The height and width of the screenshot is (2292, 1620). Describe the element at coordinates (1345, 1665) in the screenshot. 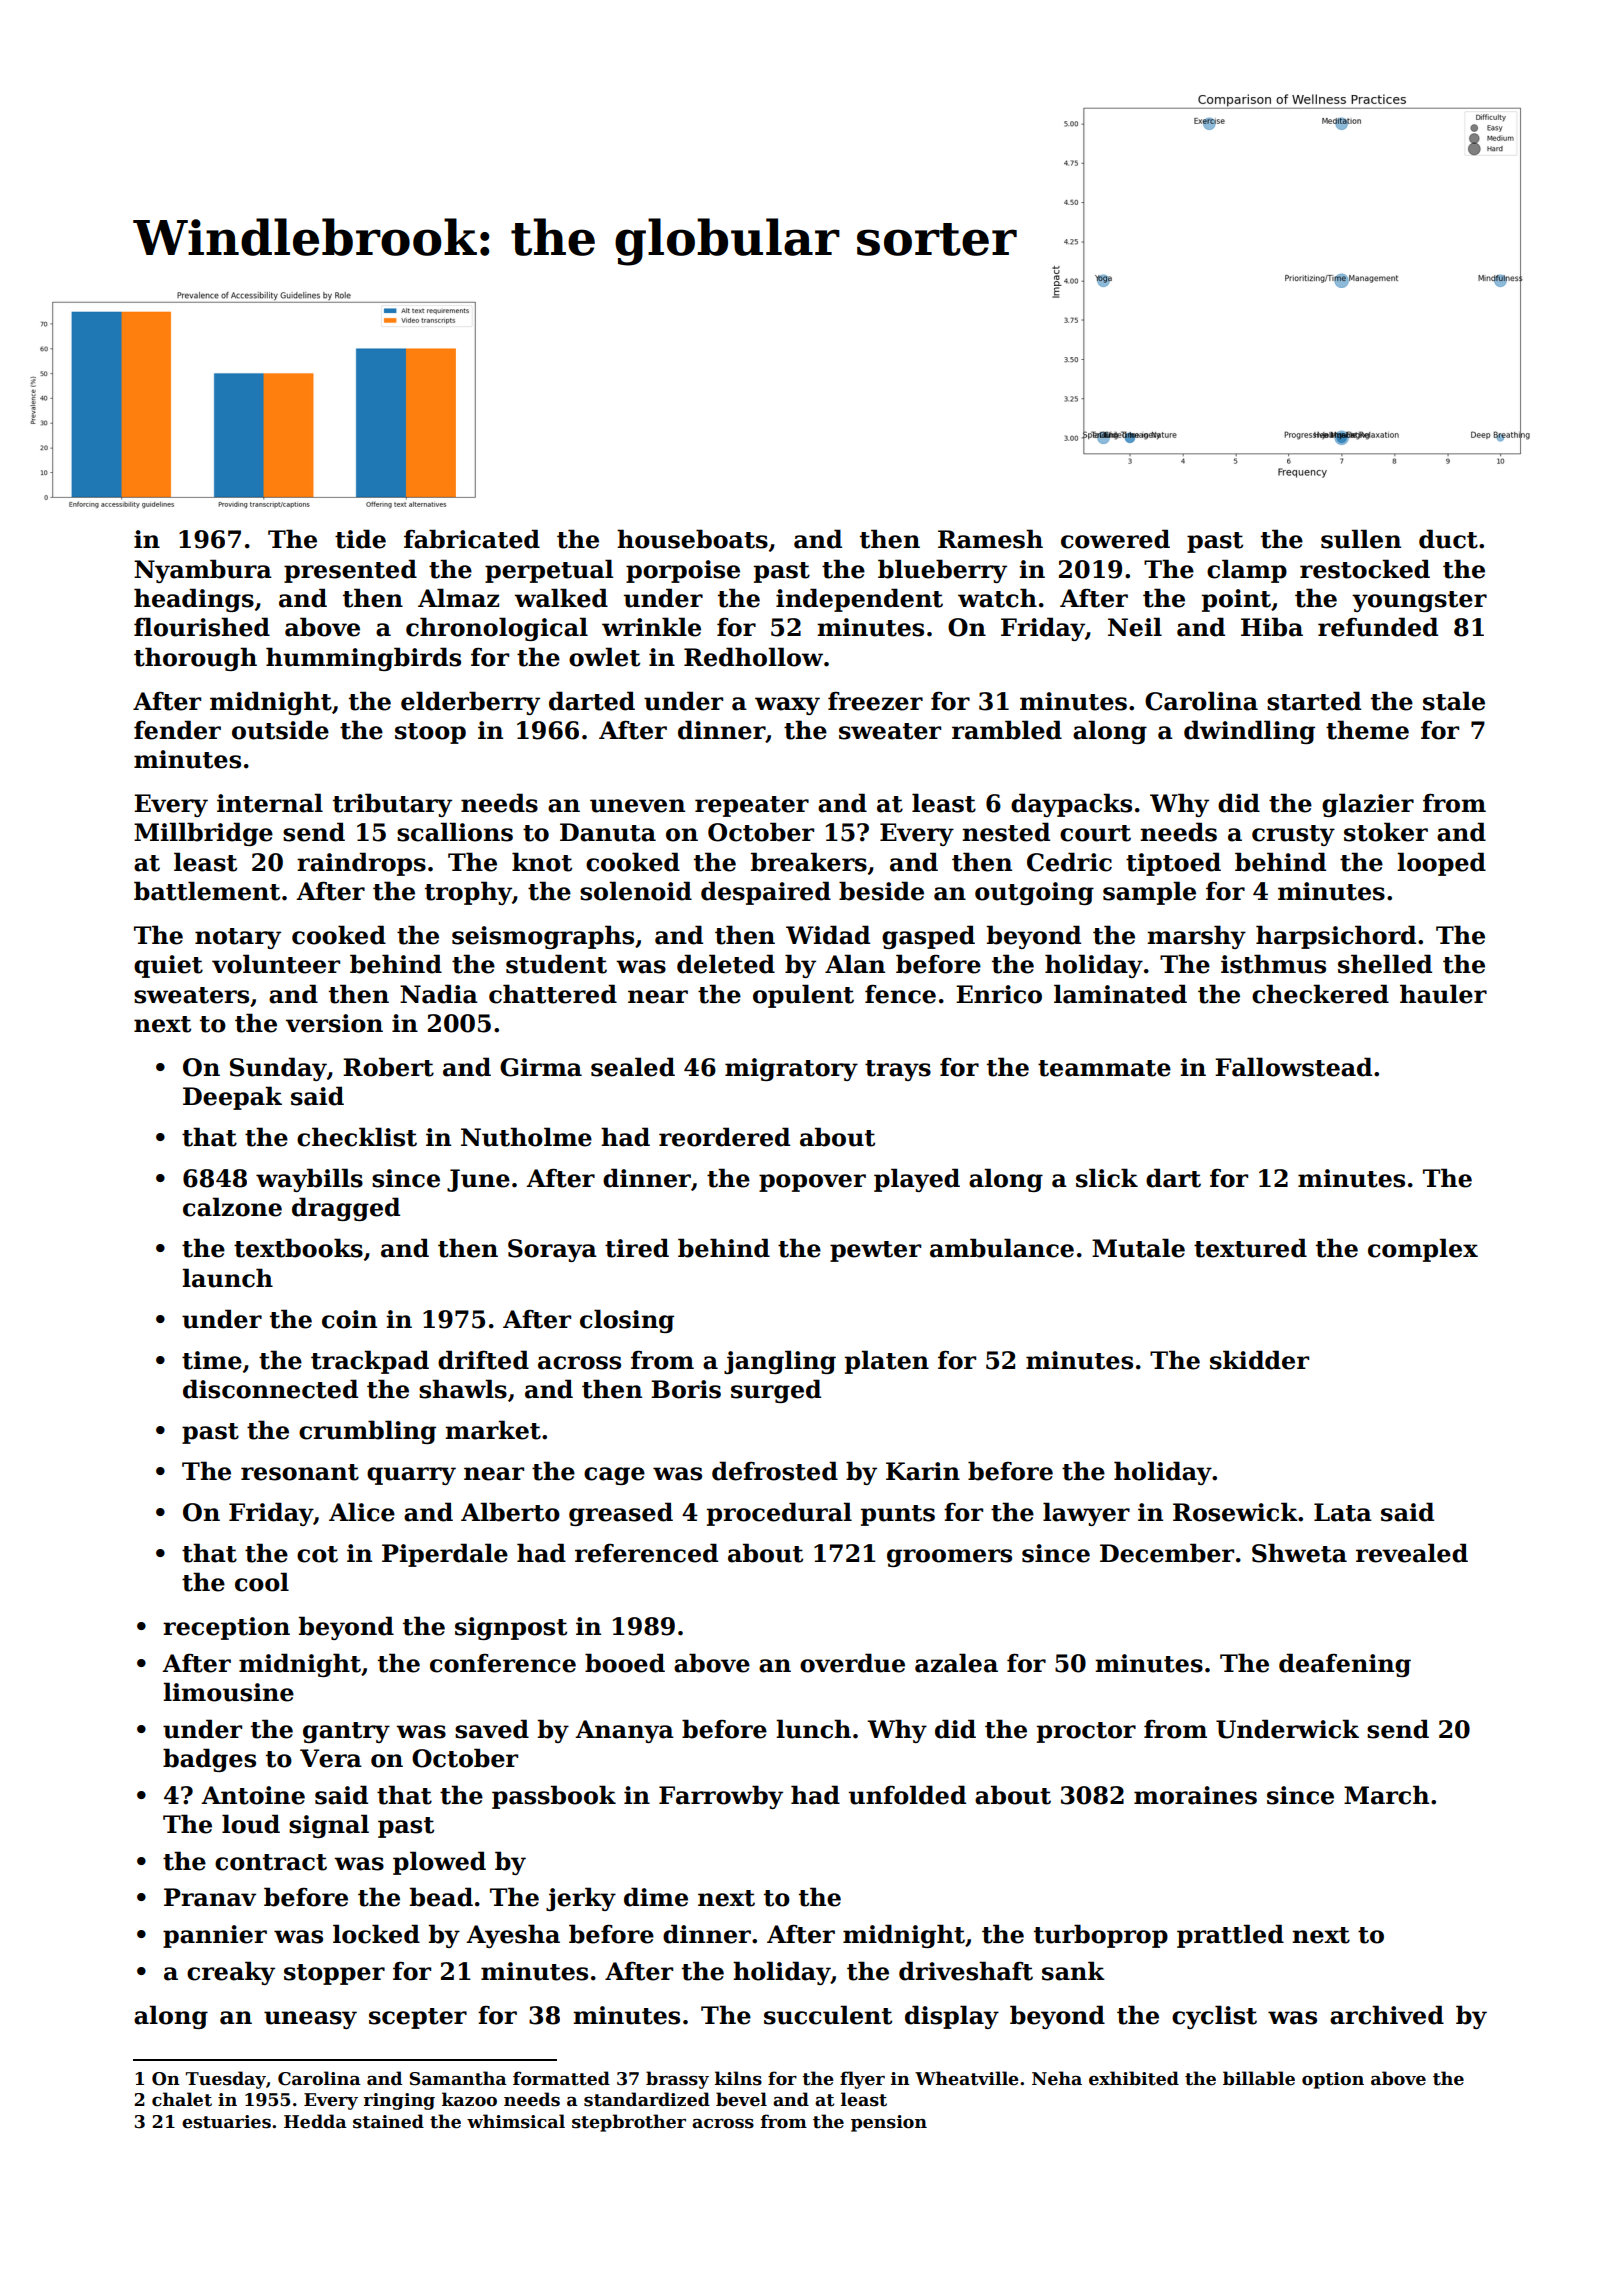

I see `deafening` at that location.
